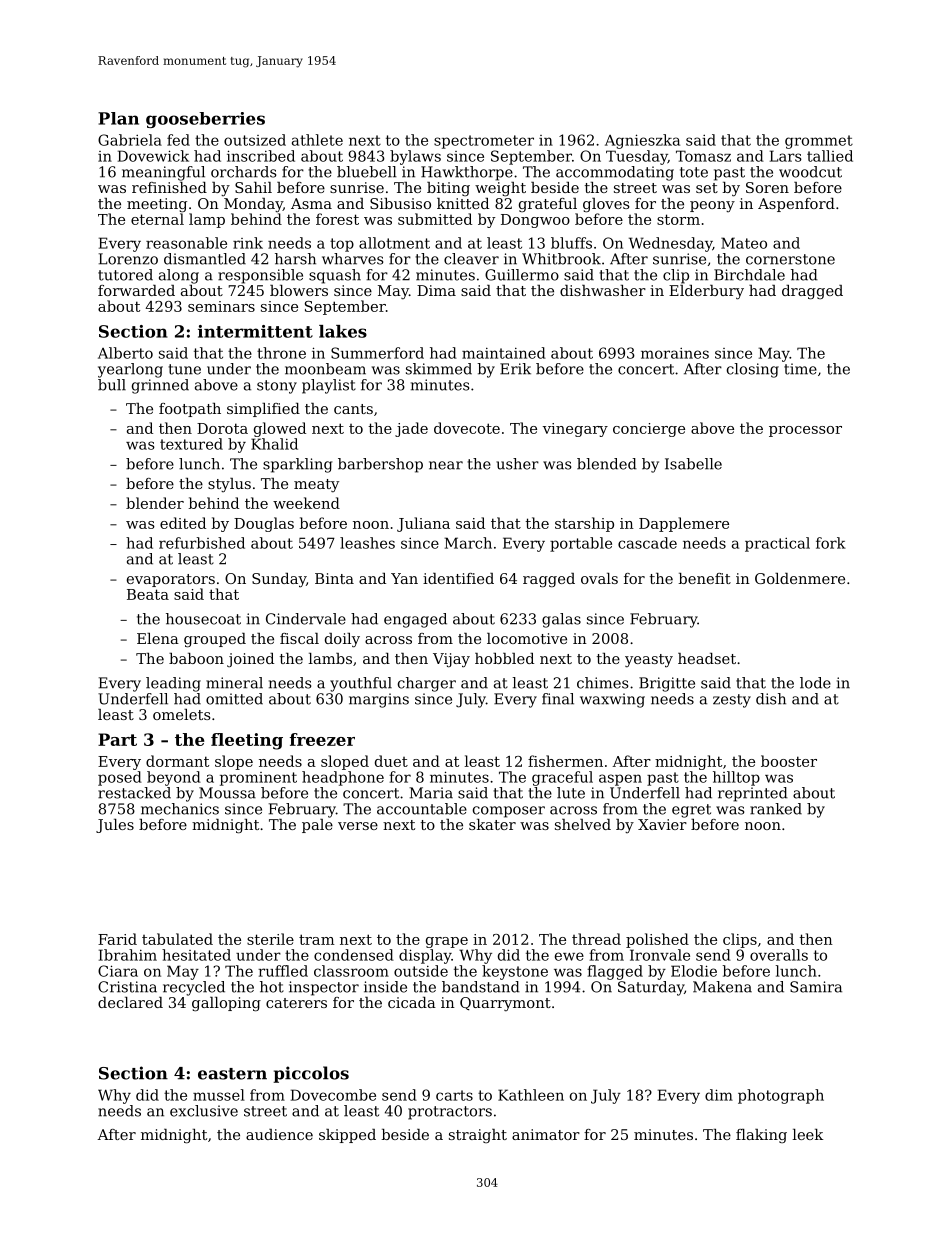 The height and width of the document is (1233, 952). What do you see at coordinates (607, 464) in the document?
I see `blended` at bounding box center [607, 464].
